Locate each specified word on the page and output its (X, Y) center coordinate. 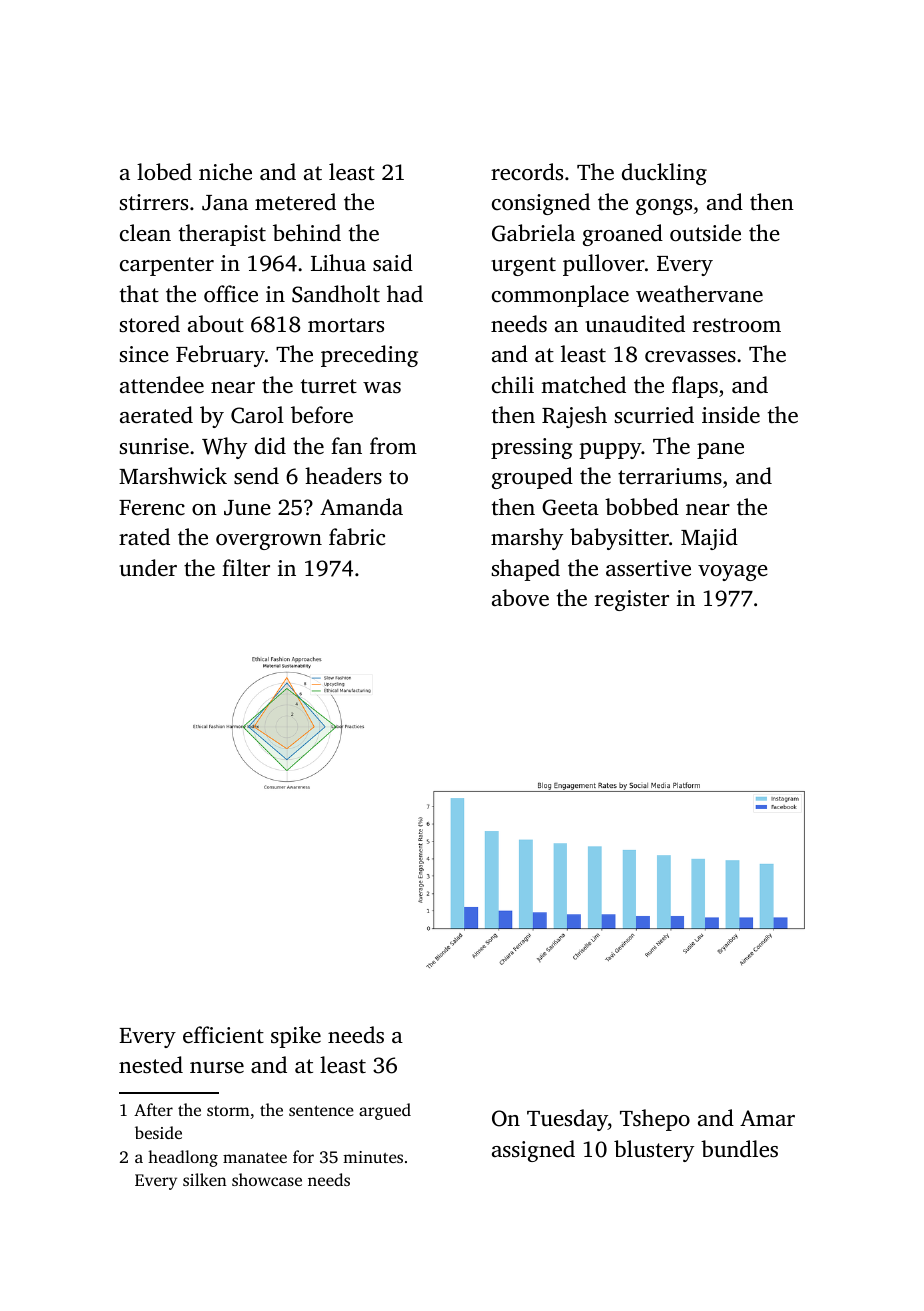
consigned (541, 204)
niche (225, 172)
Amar (767, 1118)
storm (228, 1111)
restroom (737, 325)
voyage (733, 573)
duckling (664, 174)
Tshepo (655, 1120)
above (520, 598)
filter (246, 568)
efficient (223, 1035)
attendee (162, 385)
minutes (373, 1157)
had (405, 293)
